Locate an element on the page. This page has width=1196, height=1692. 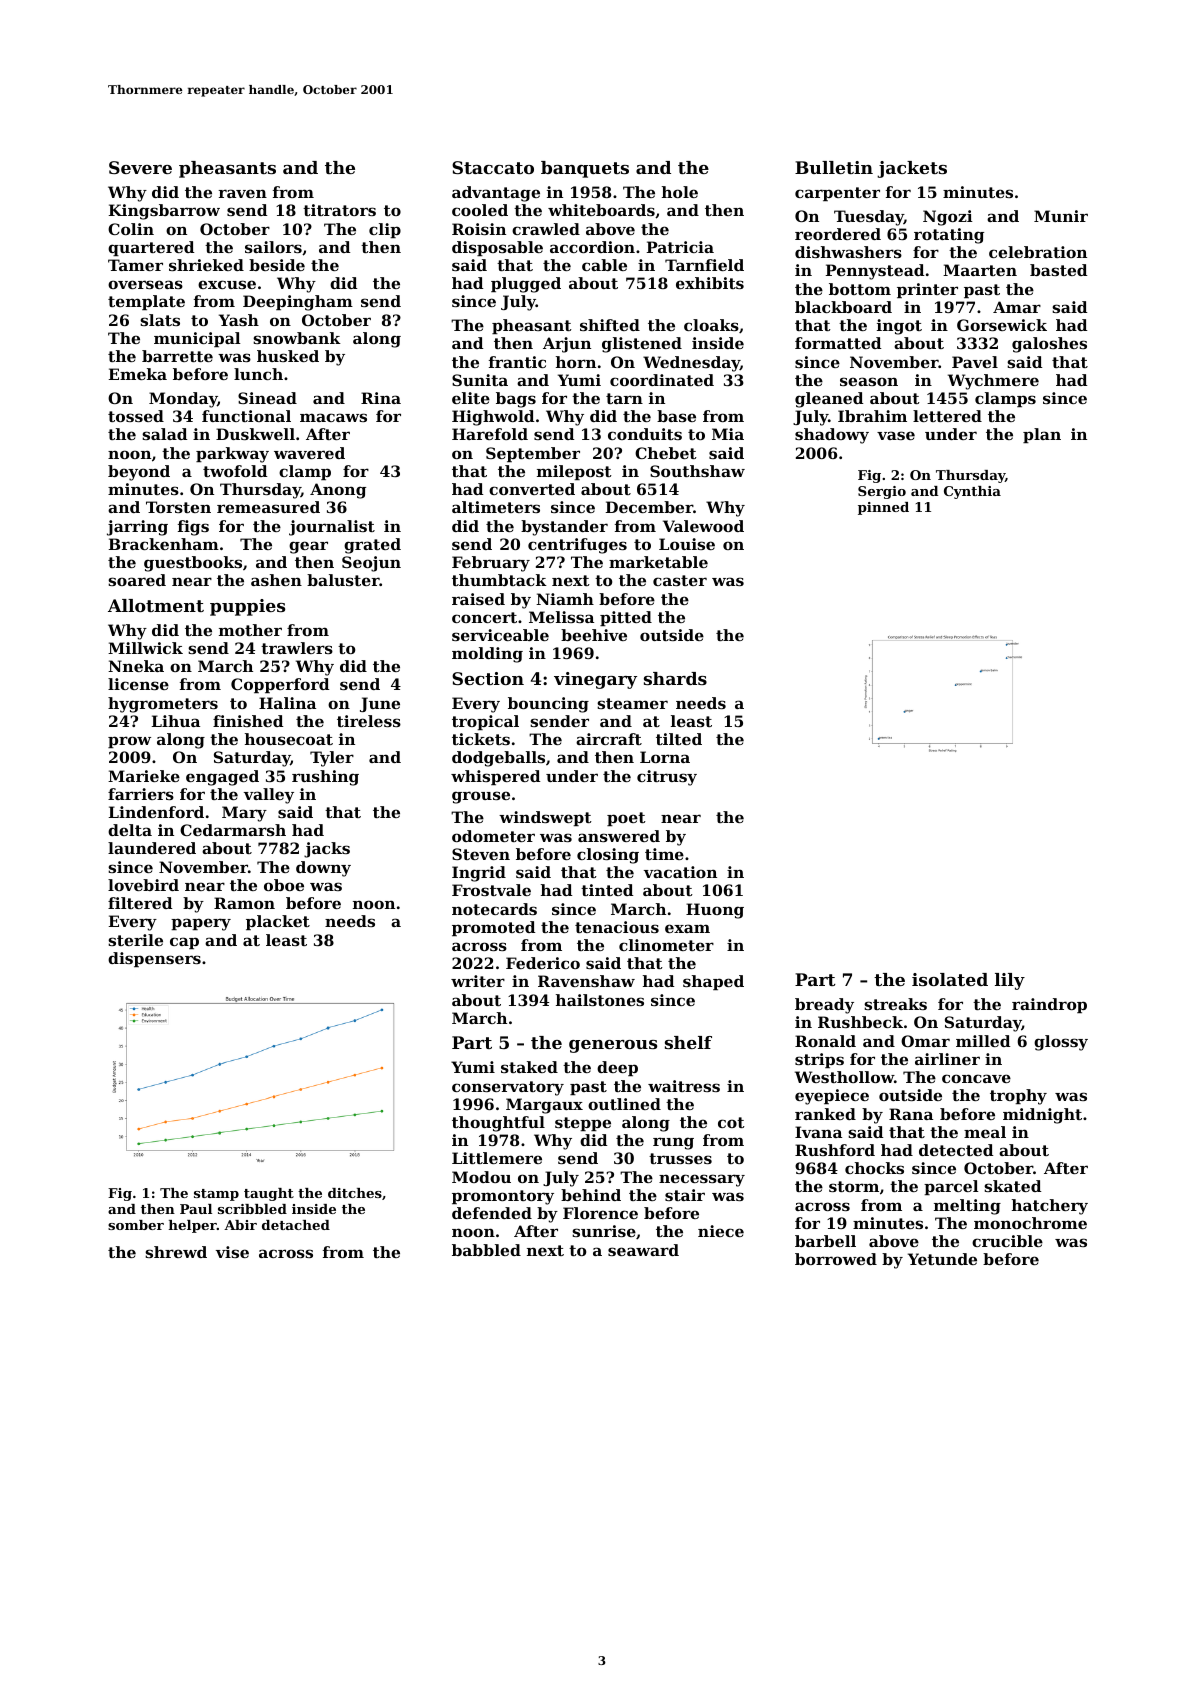
Gorsewick is located at coordinates (1002, 325).
